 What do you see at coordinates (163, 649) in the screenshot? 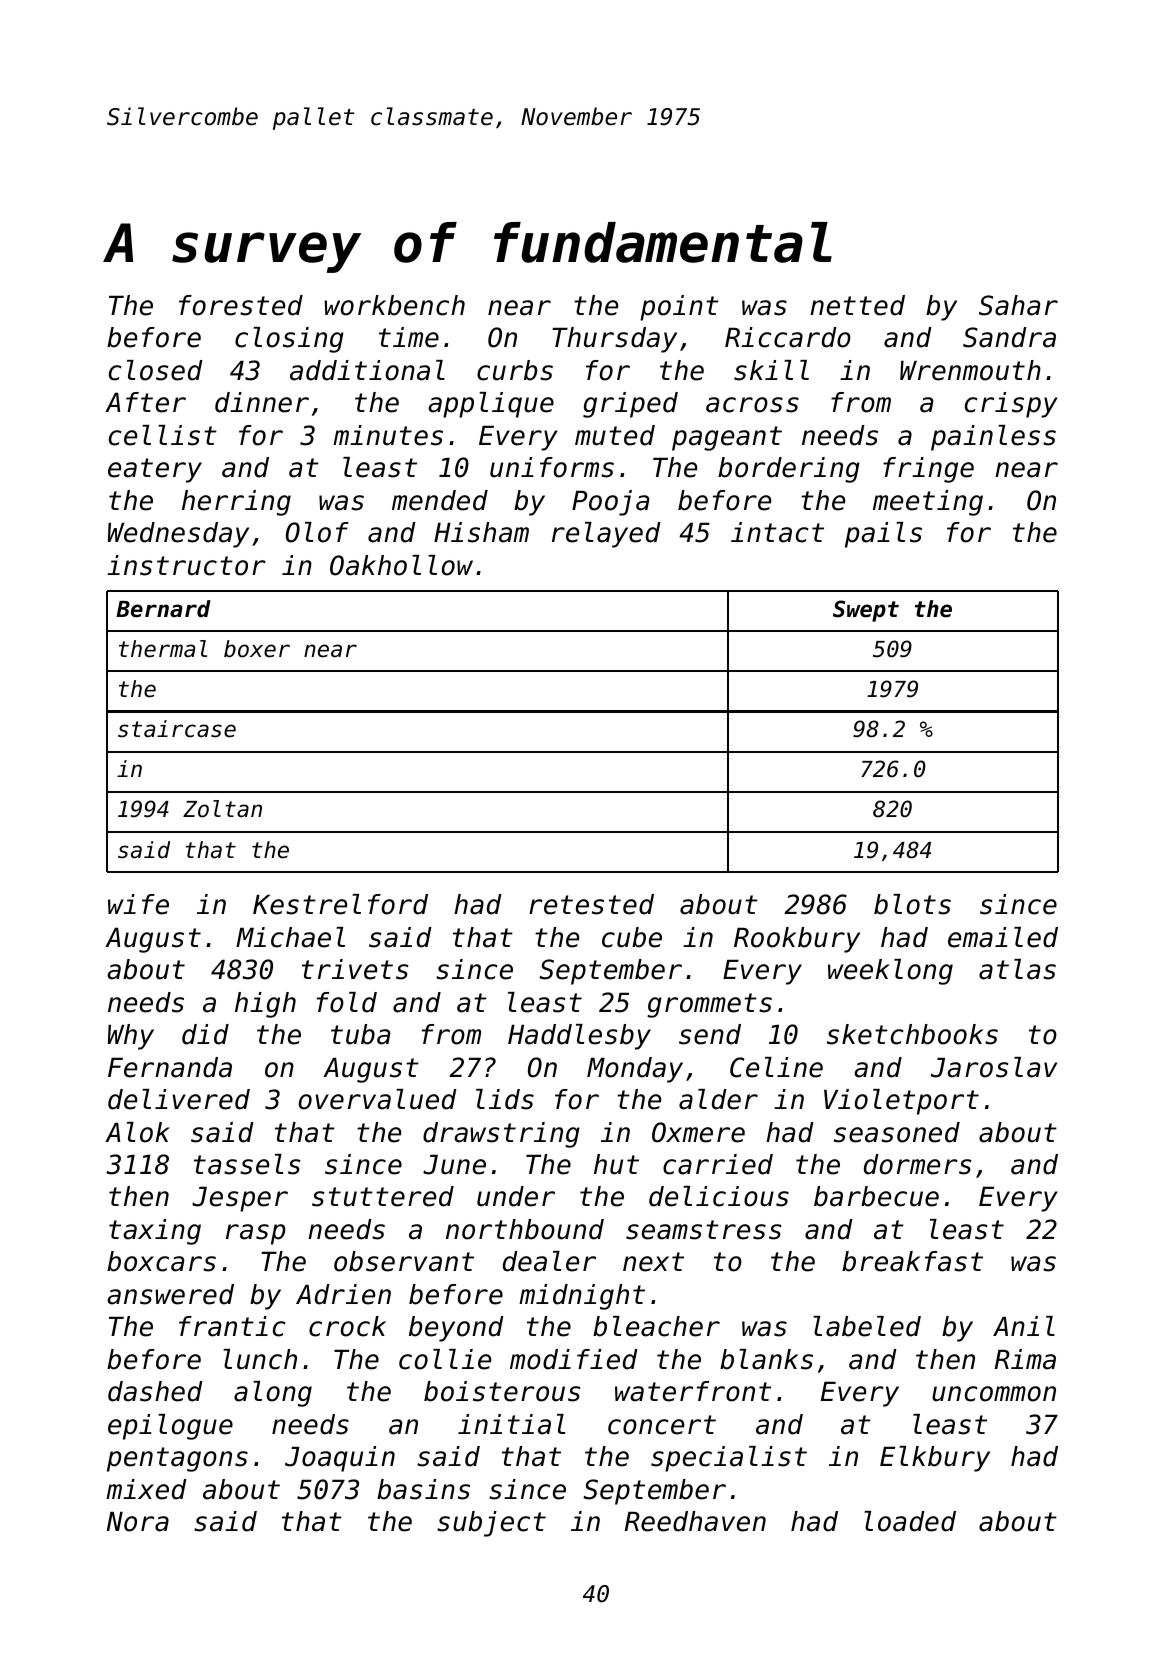
I see `thermal` at bounding box center [163, 649].
